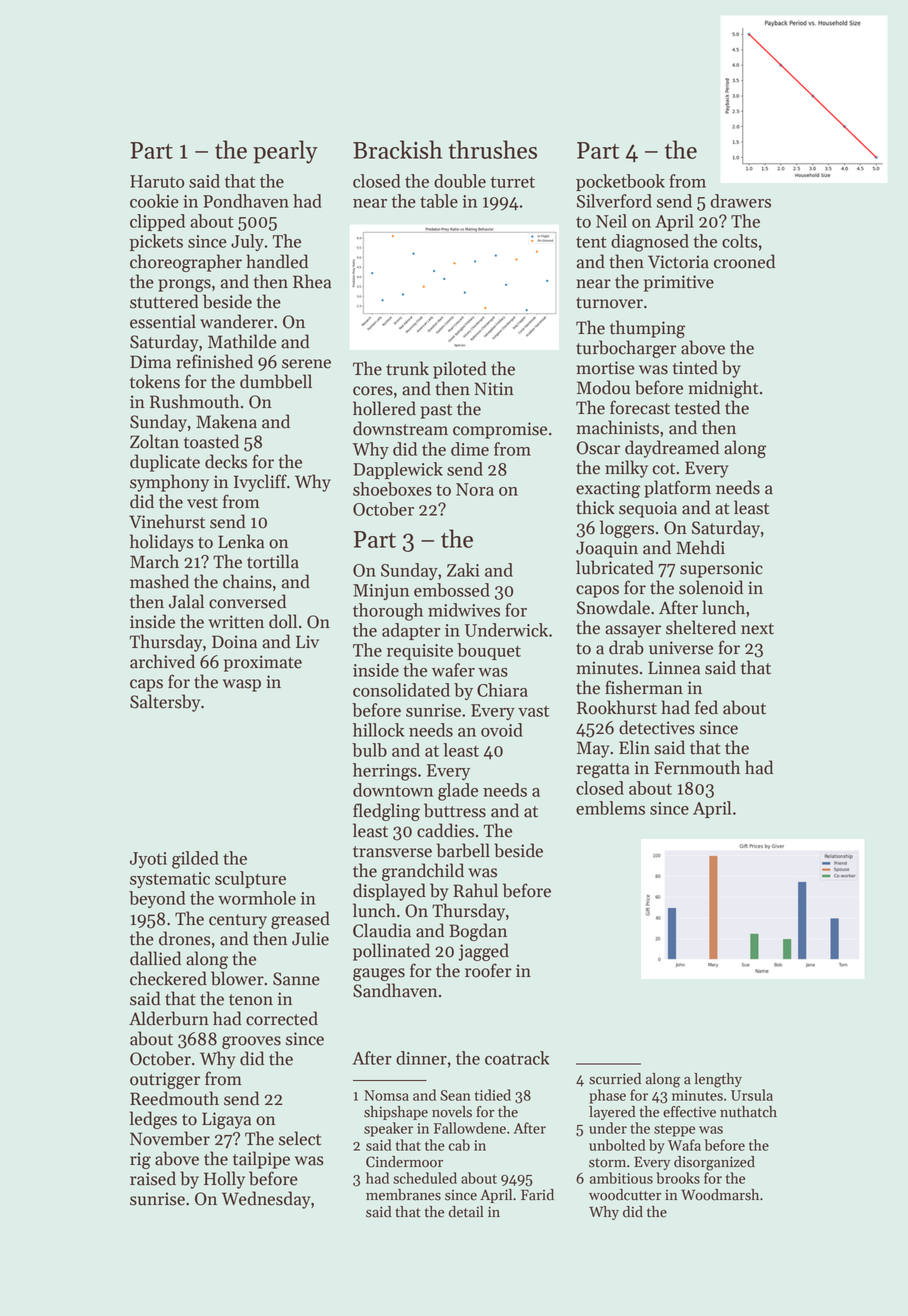 This document has height=1316, width=908. What do you see at coordinates (537, 1195) in the document?
I see `Farid` at bounding box center [537, 1195].
